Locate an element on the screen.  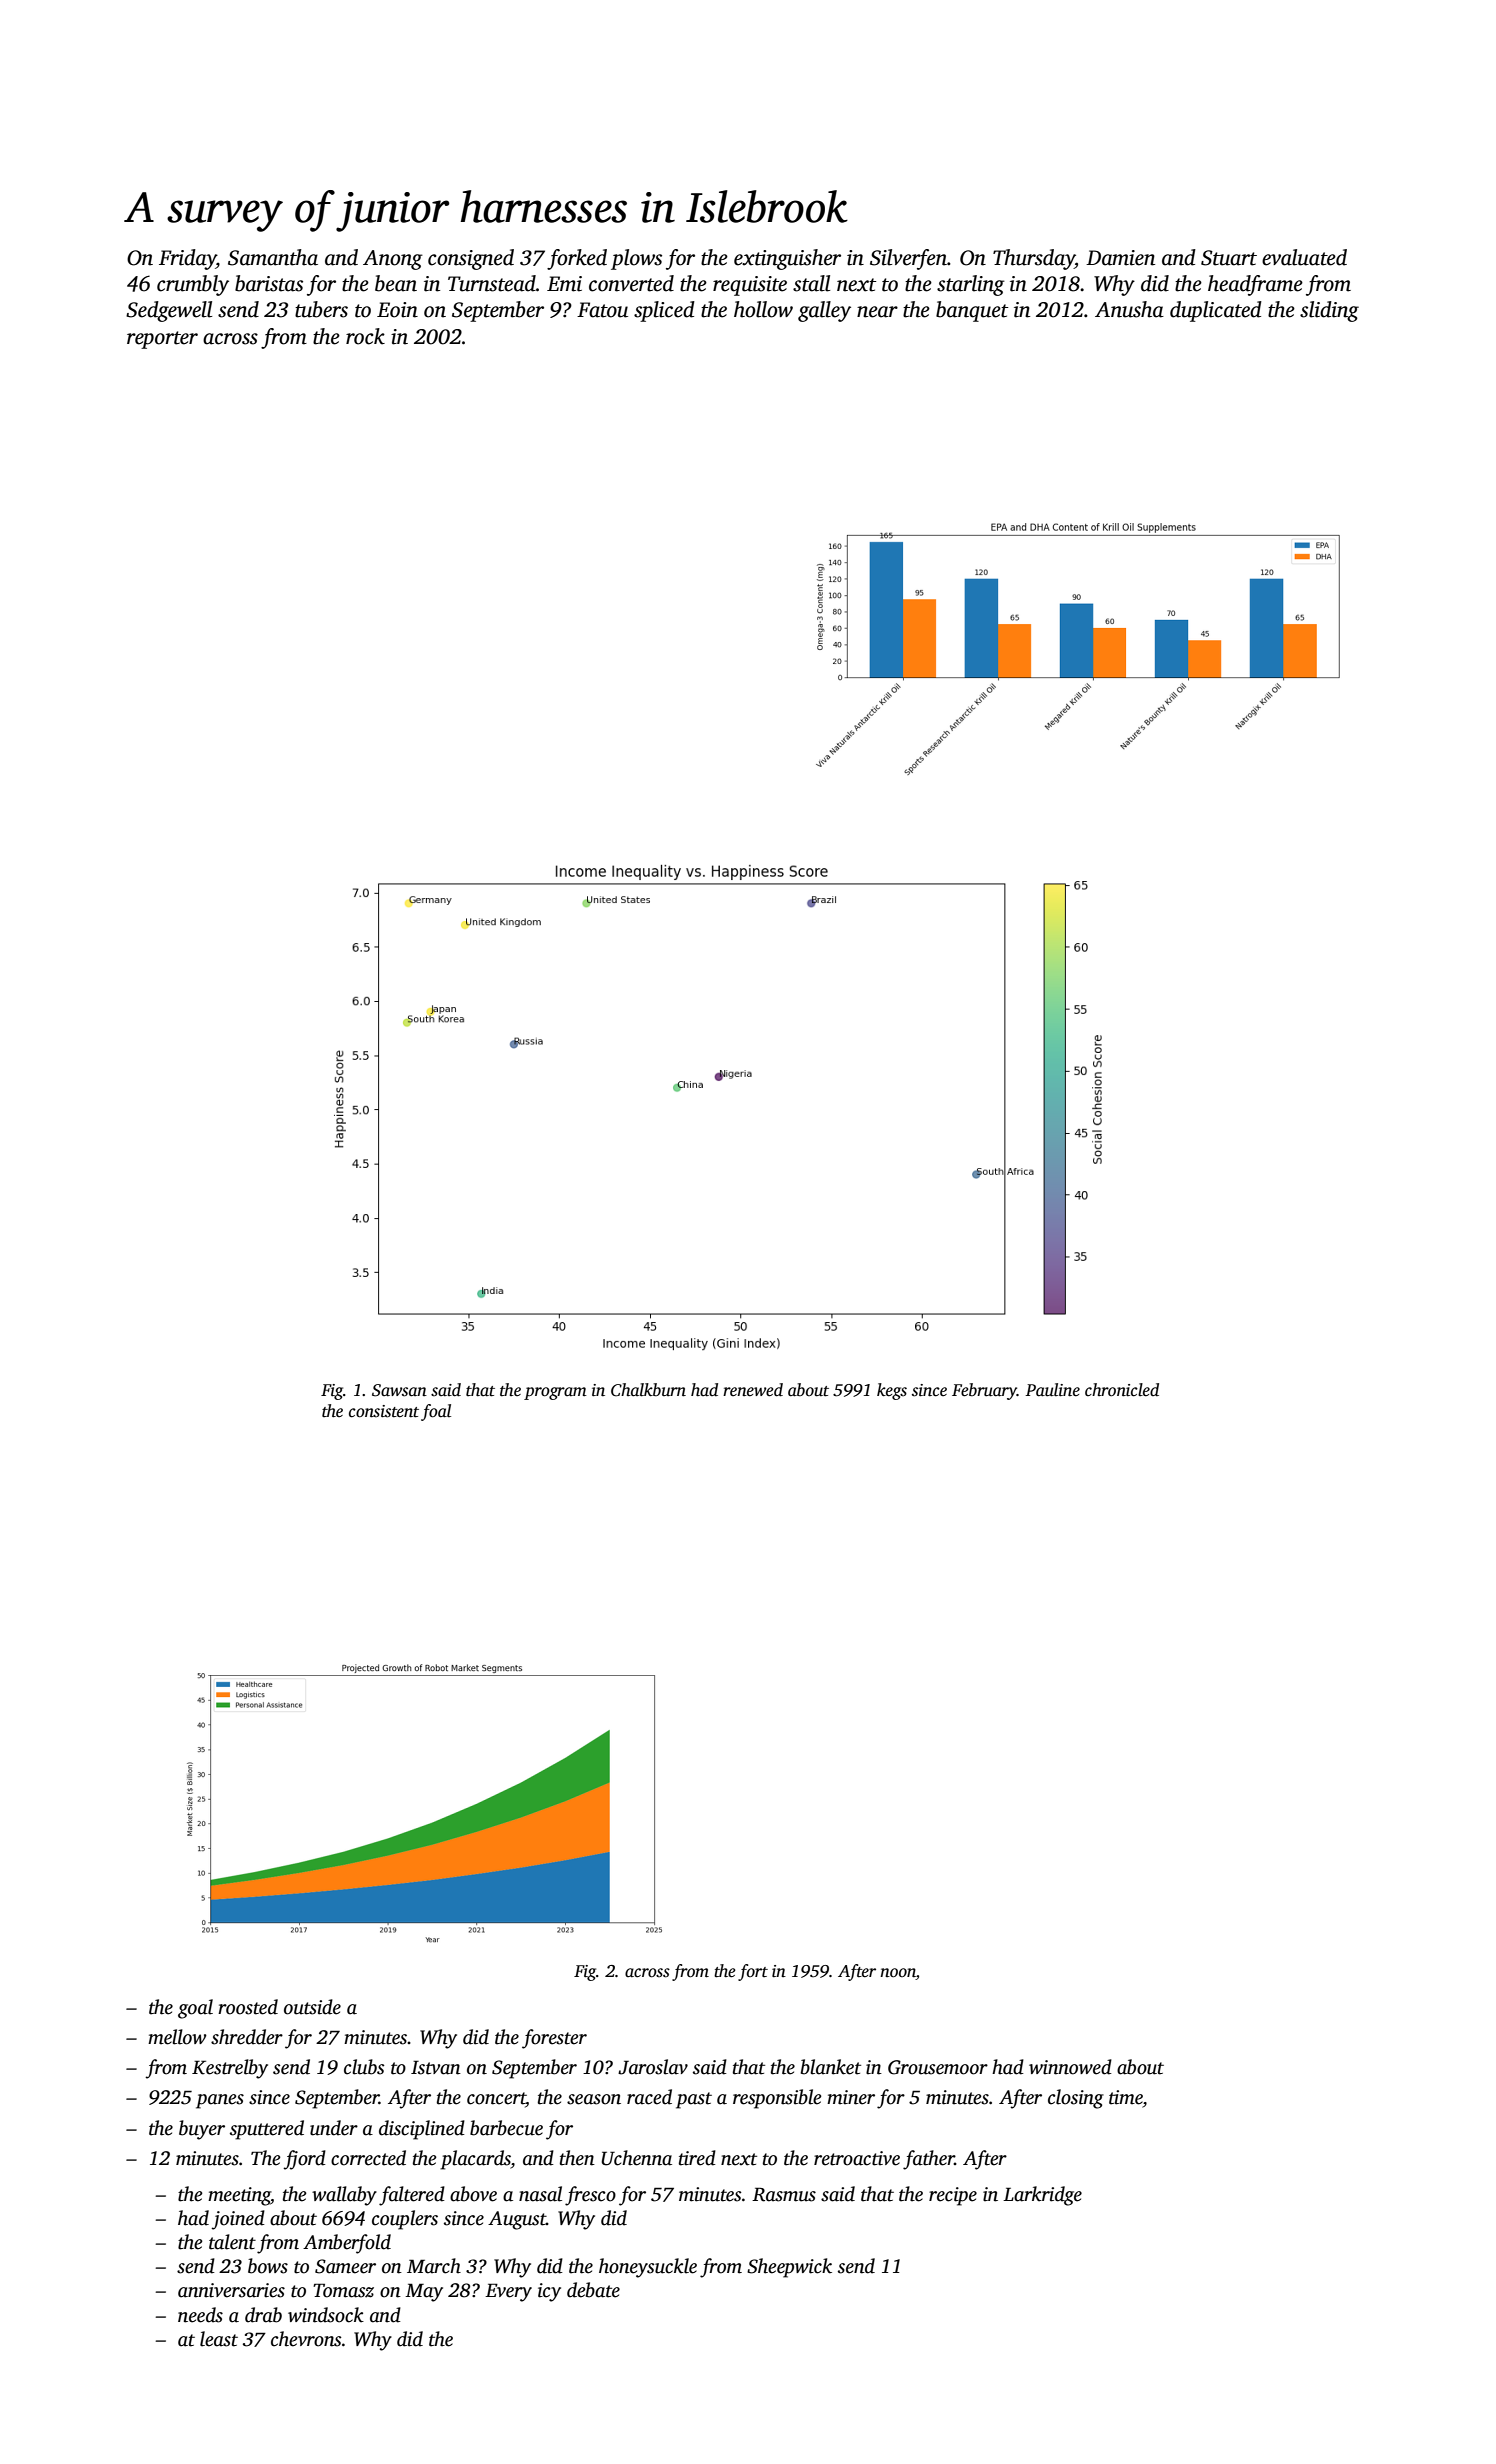
fort is located at coordinates (753, 1972).
